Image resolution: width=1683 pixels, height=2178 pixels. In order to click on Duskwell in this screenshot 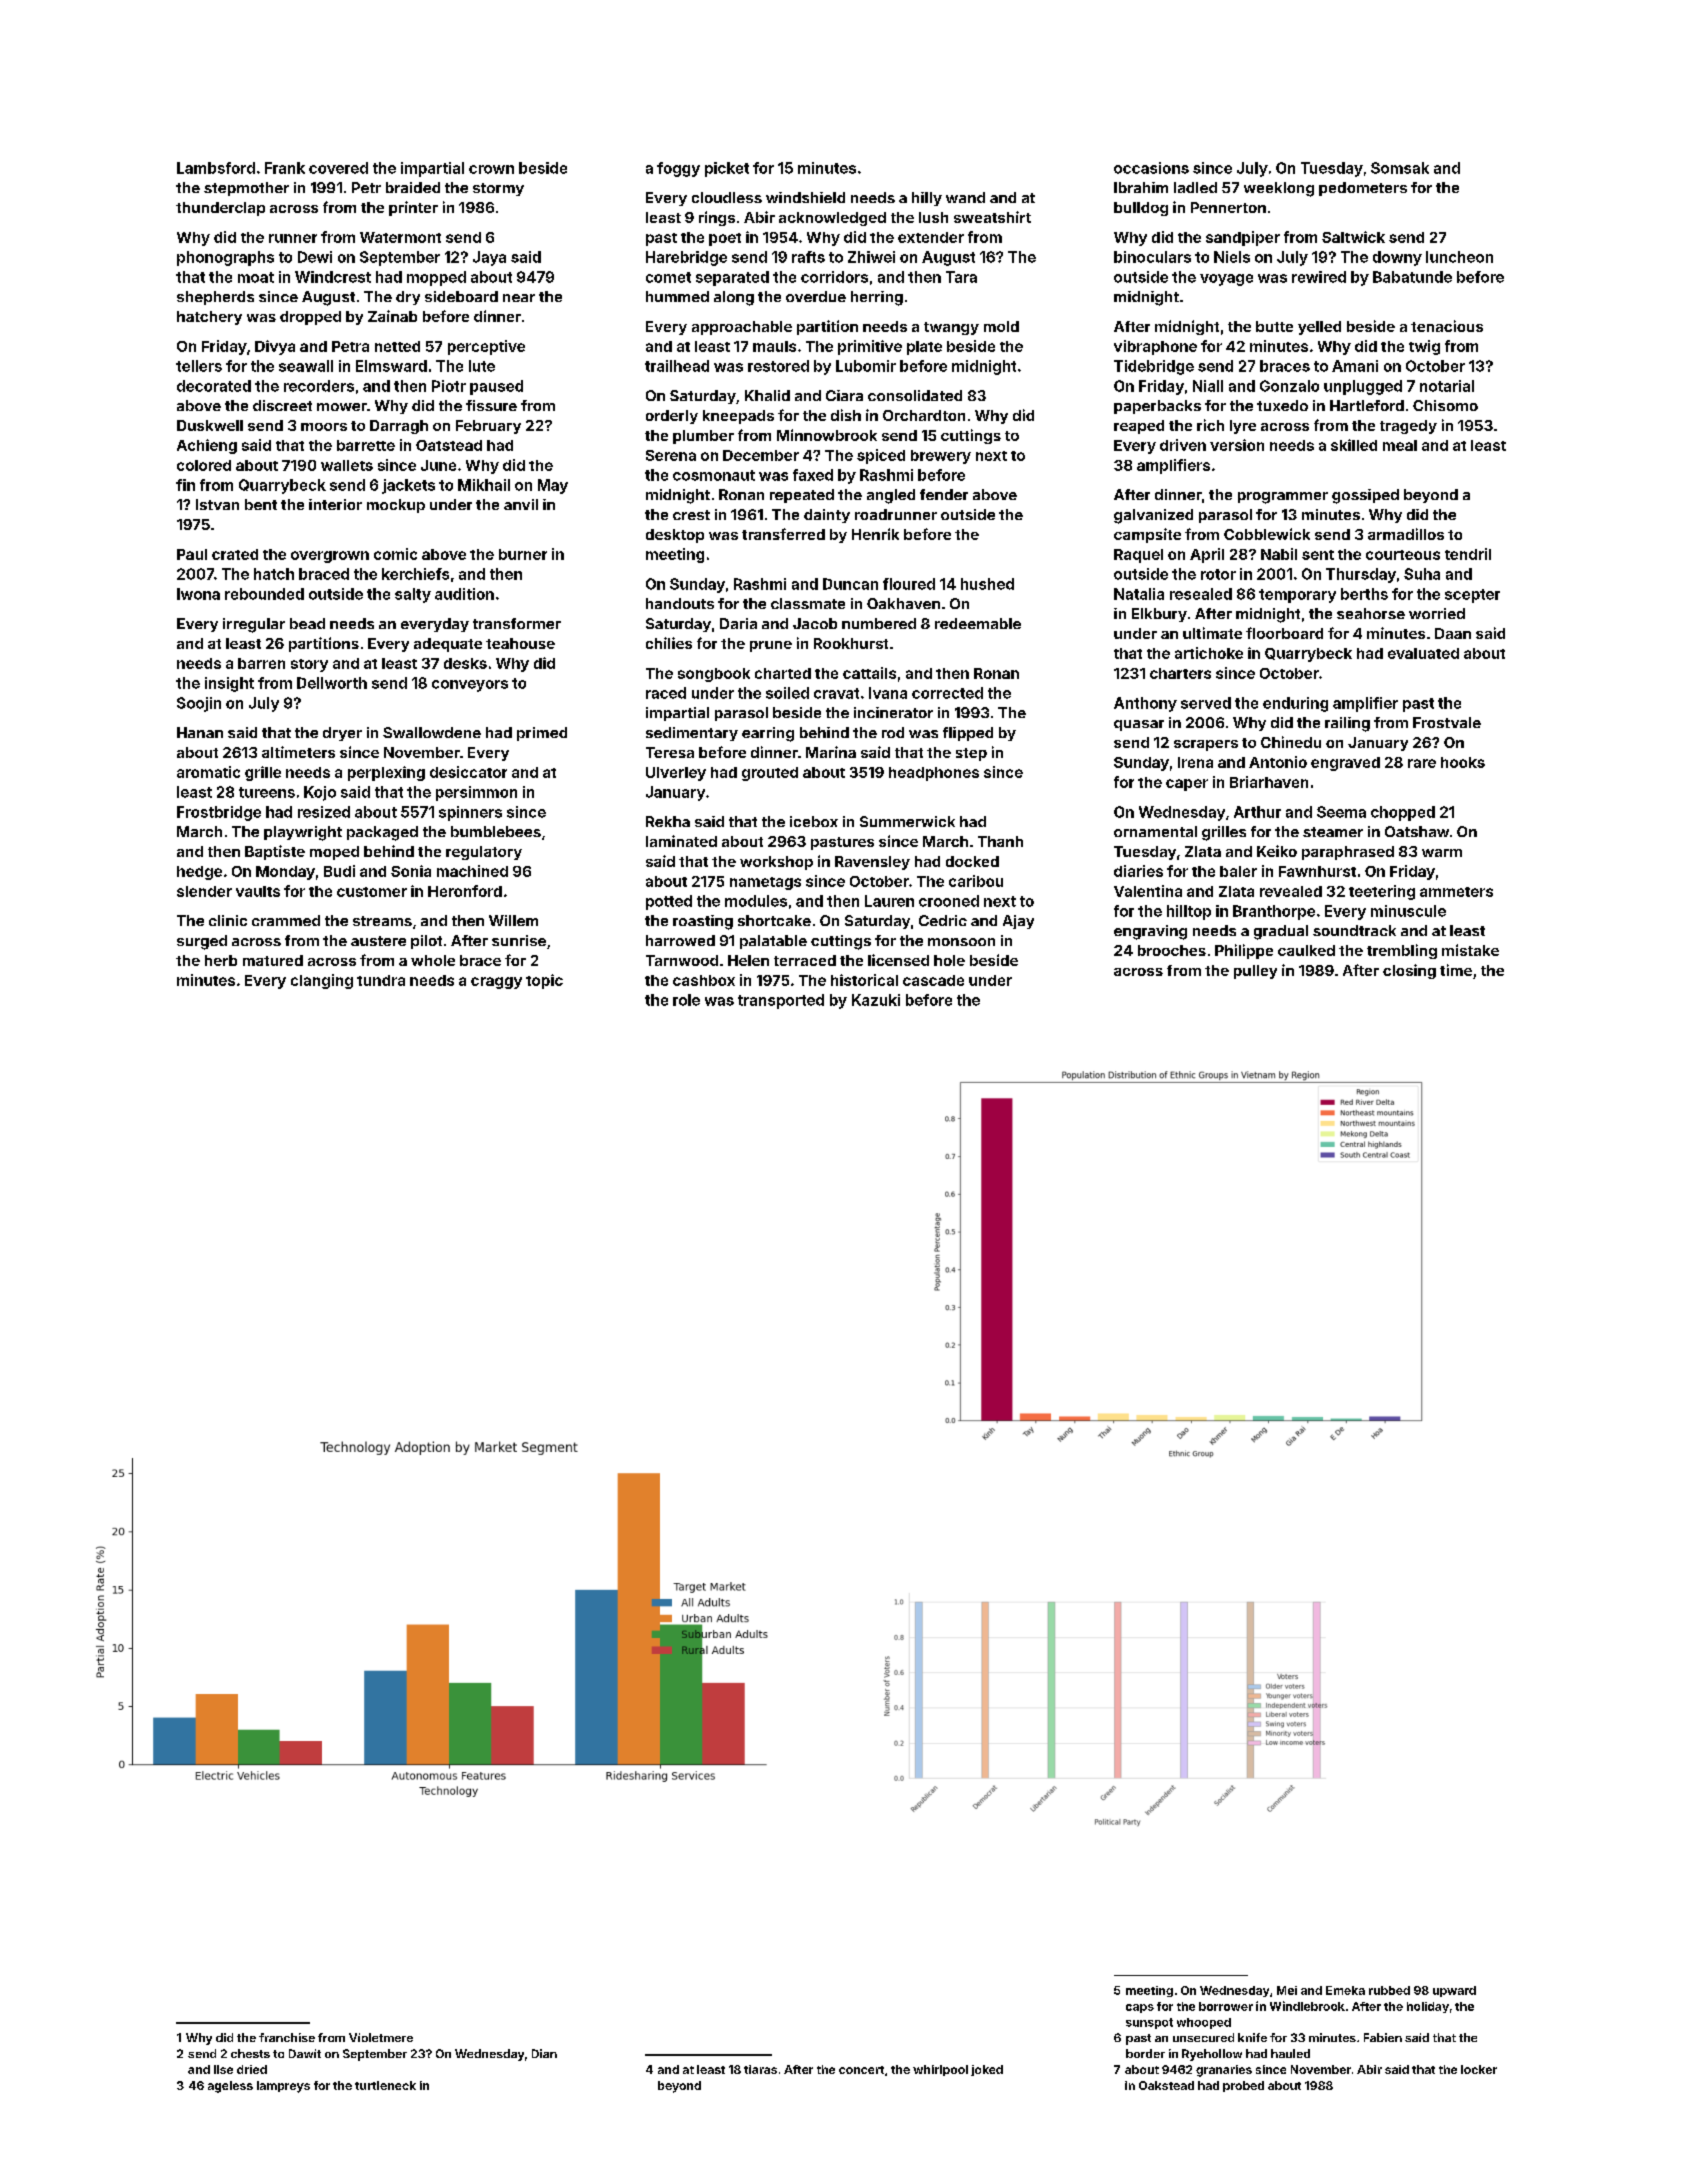, I will do `click(210, 425)`.
